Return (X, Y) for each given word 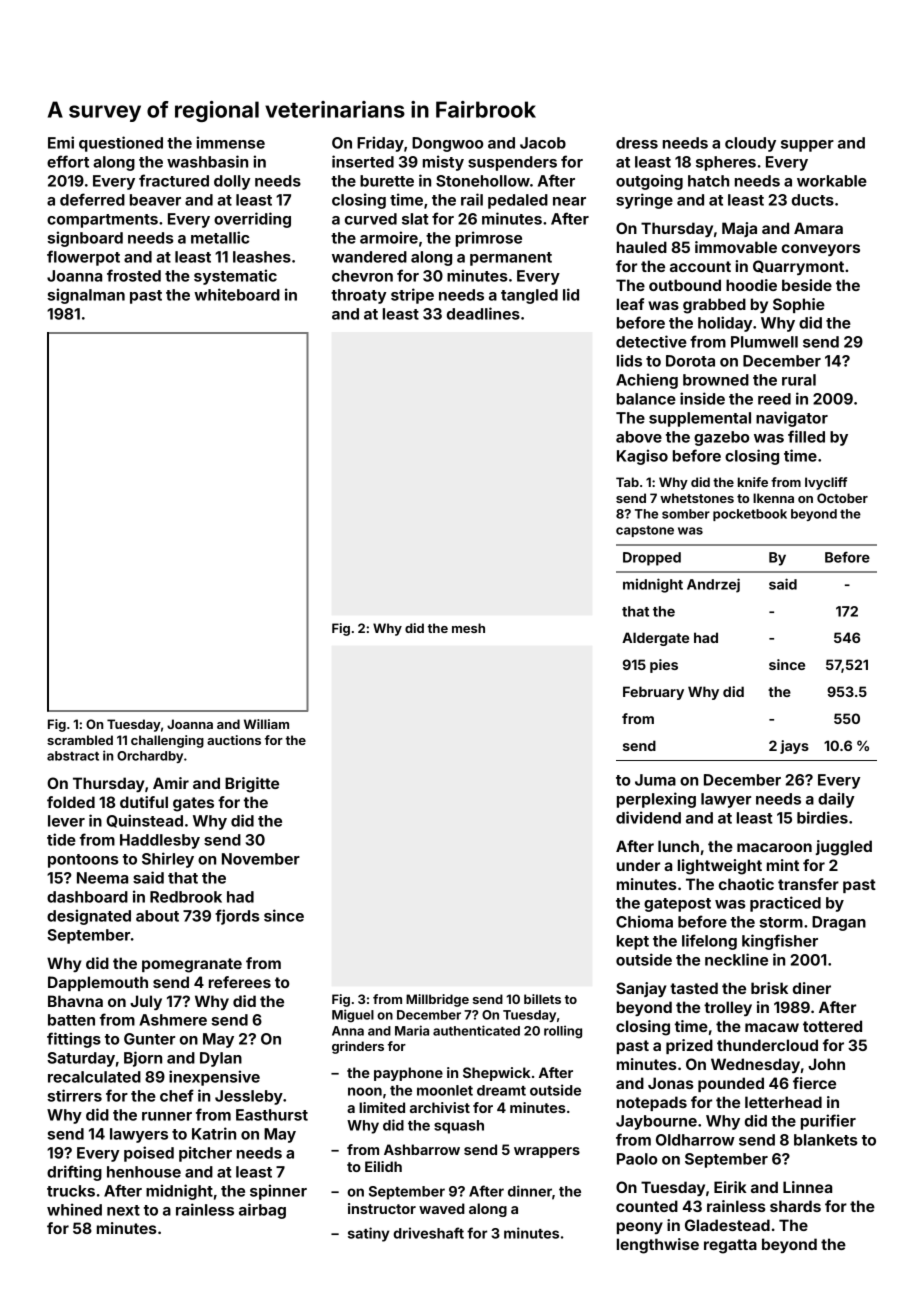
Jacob (543, 143)
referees (240, 982)
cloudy (750, 144)
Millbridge (437, 1000)
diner (812, 988)
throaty (359, 296)
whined (74, 1209)
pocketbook (750, 515)
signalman (86, 296)
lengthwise (658, 1246)
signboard (85, 239)
